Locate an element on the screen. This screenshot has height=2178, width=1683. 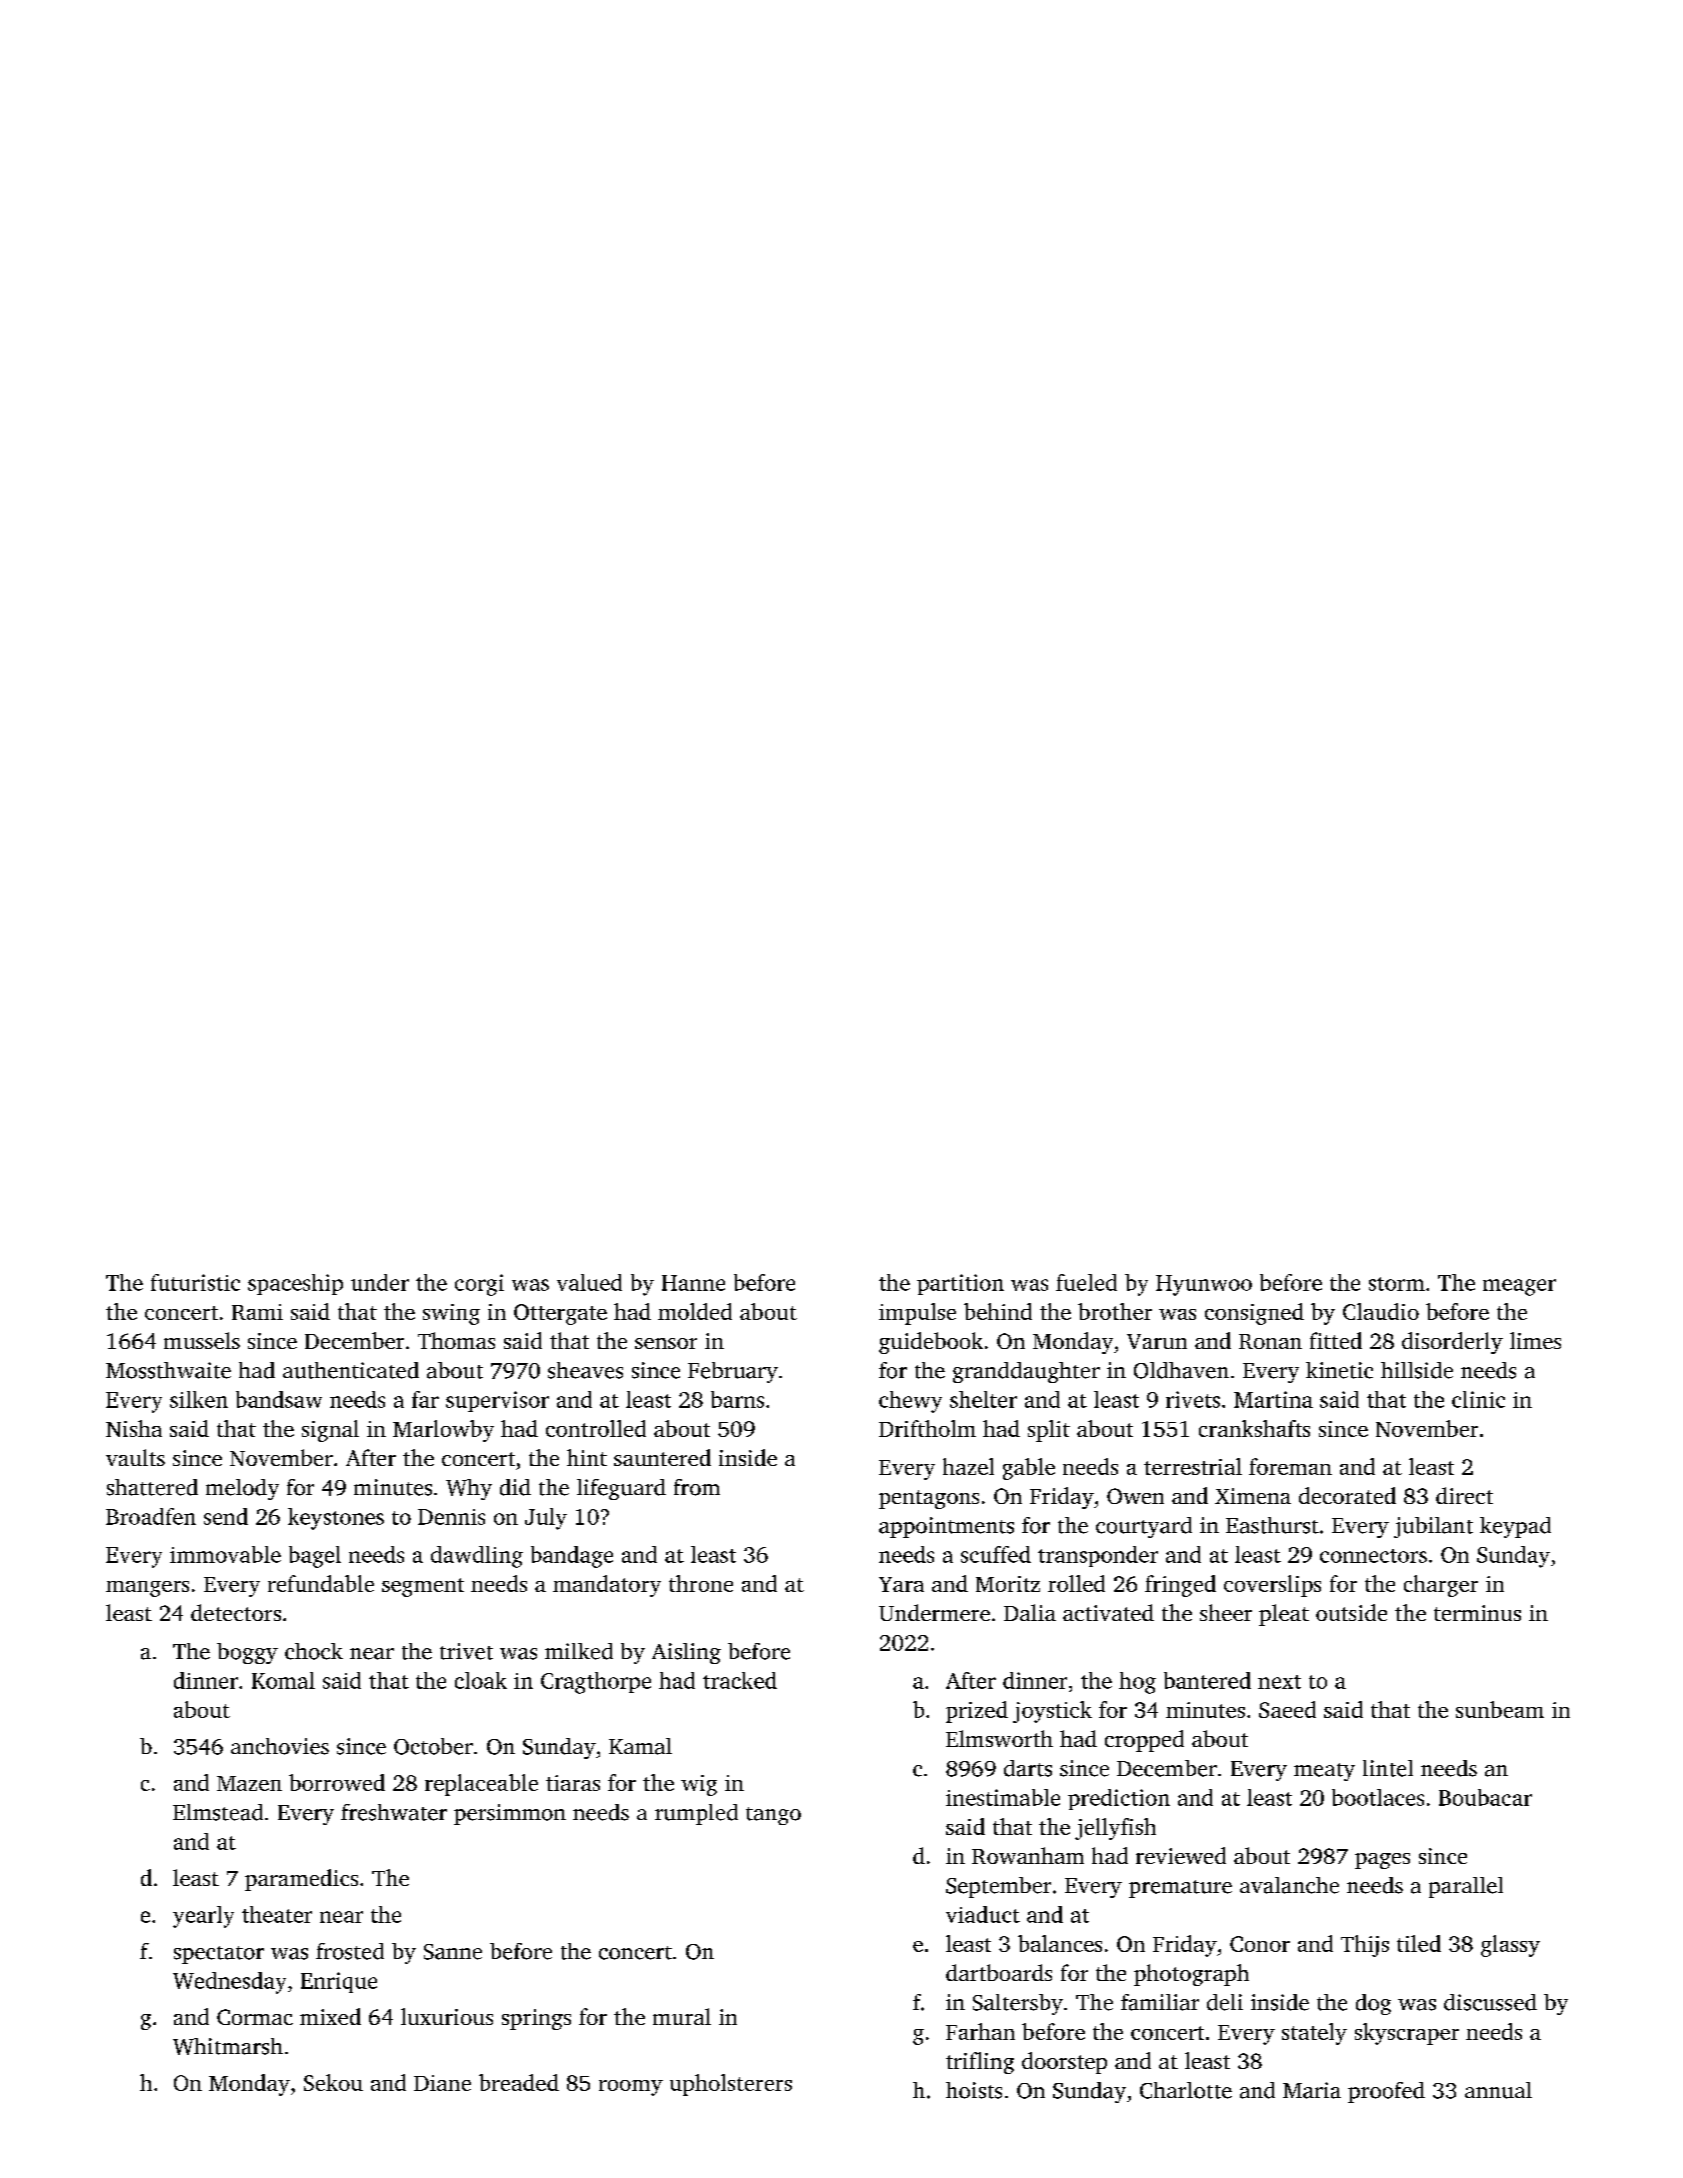
Whitmarsh is located at coordinates (228, 2046).
